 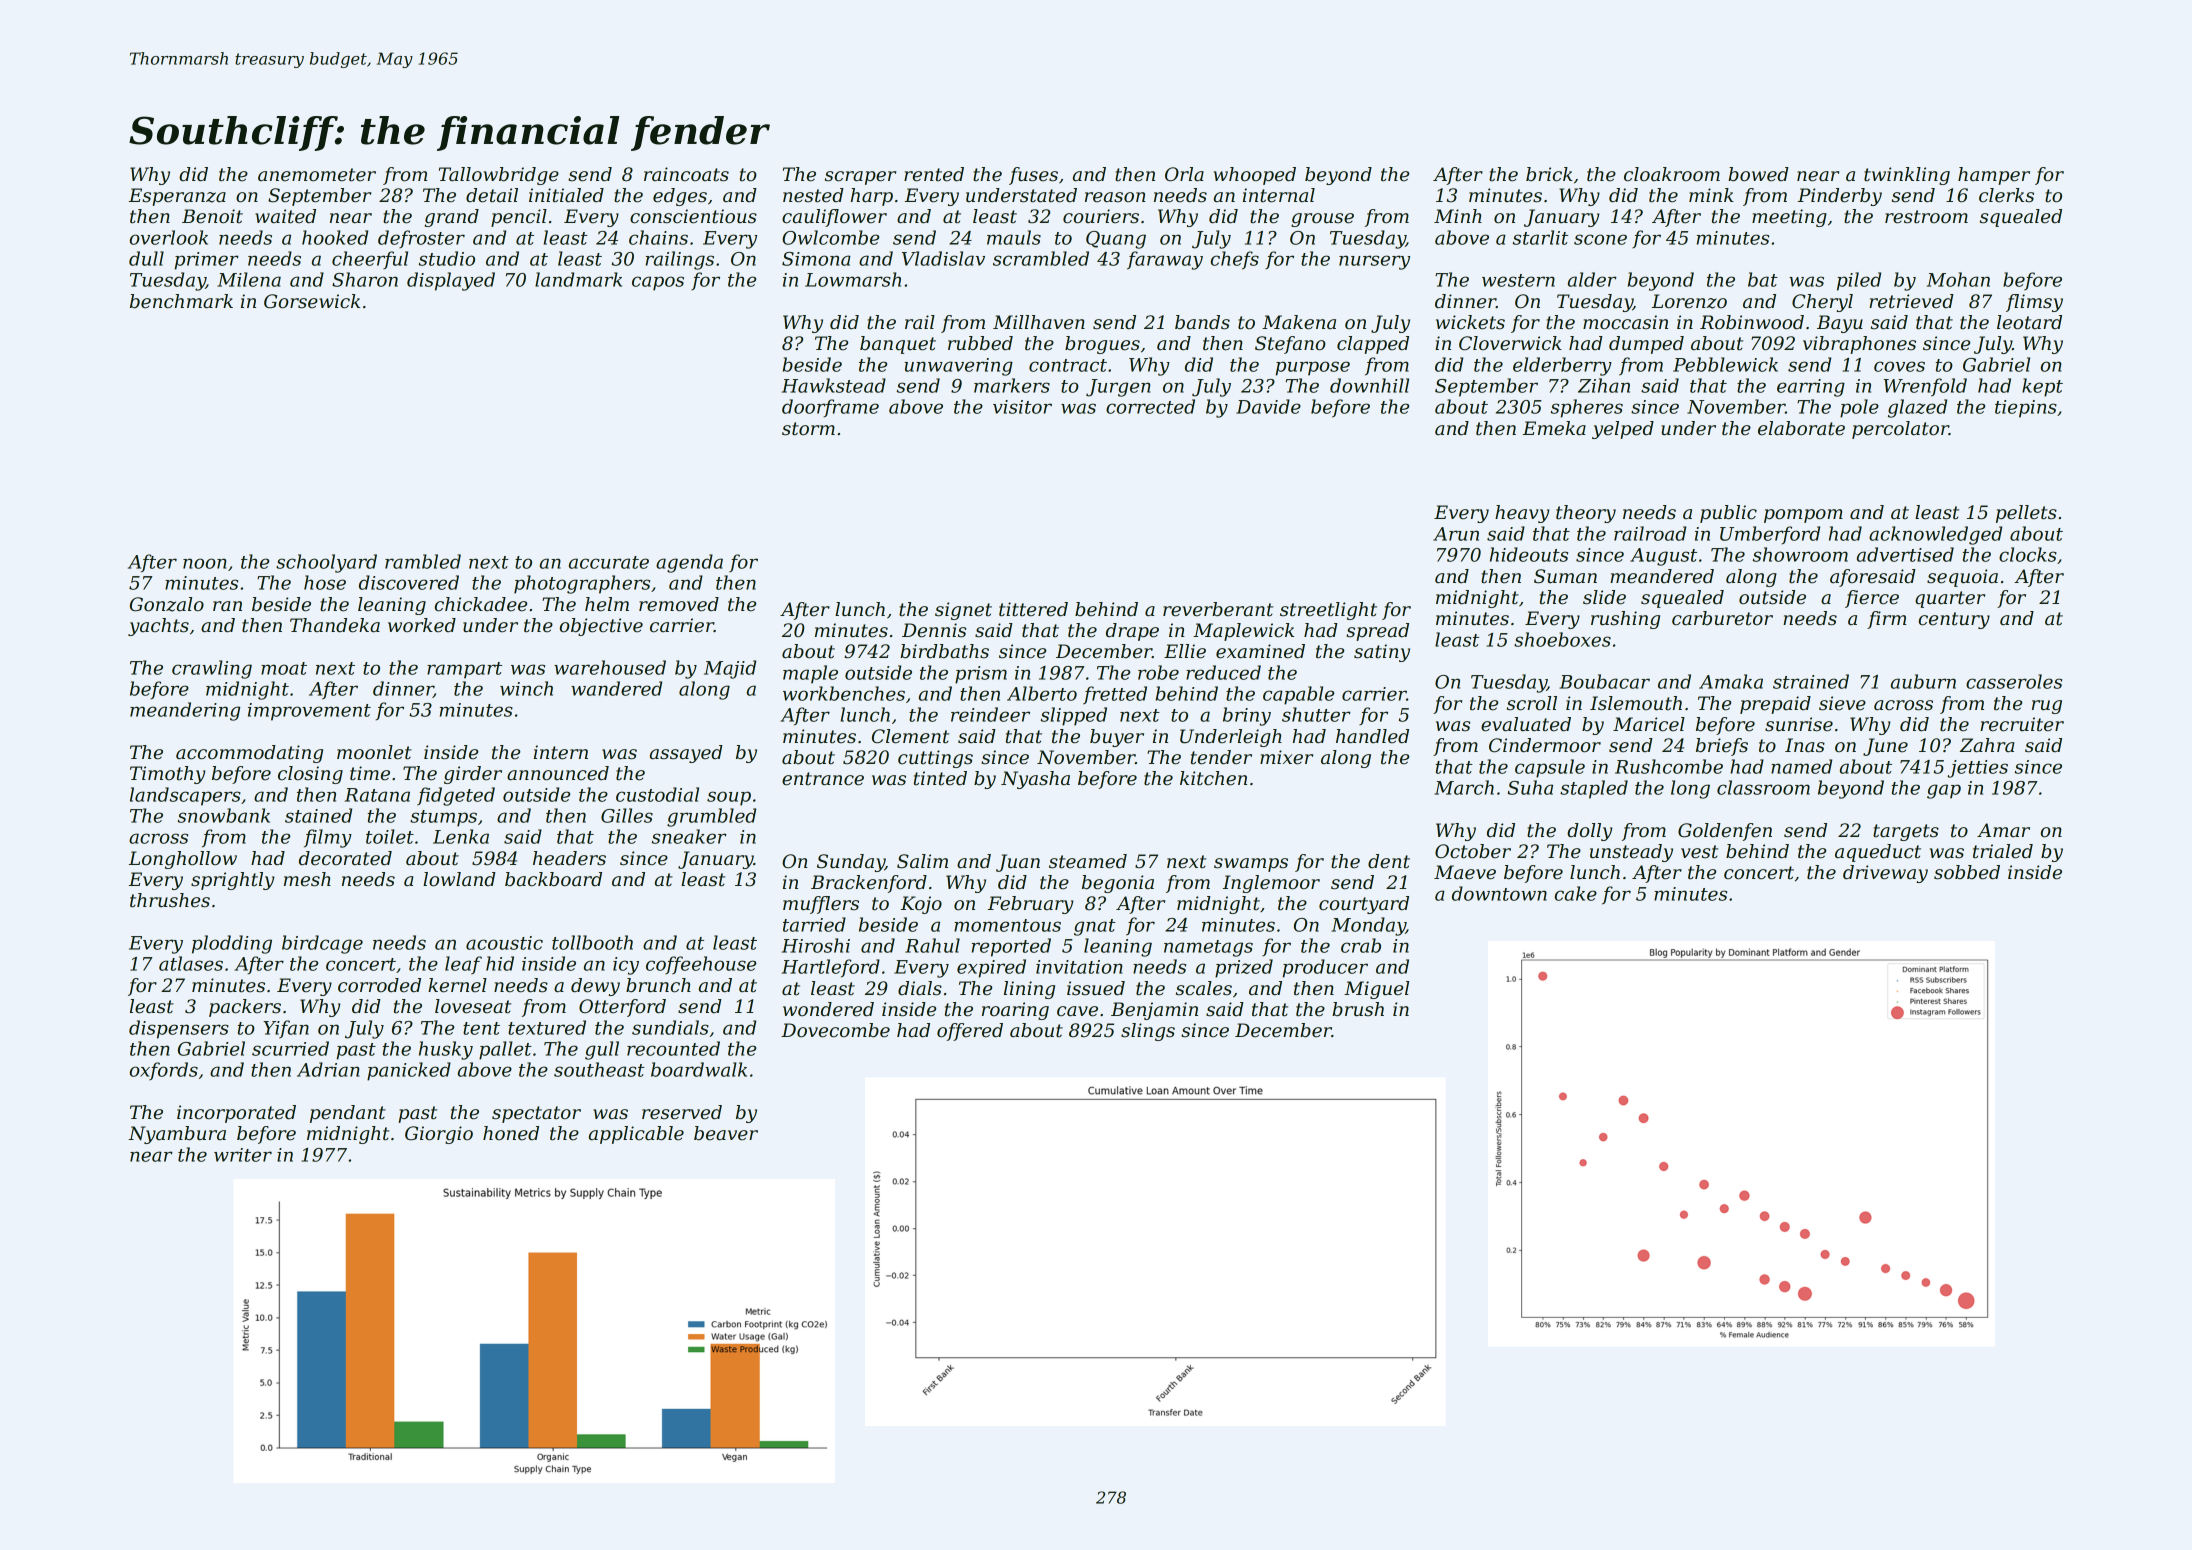 What do you see at coordinates (317, 175) in the screenshot?
I see `anemometer` at bounding box center [317, 175].
